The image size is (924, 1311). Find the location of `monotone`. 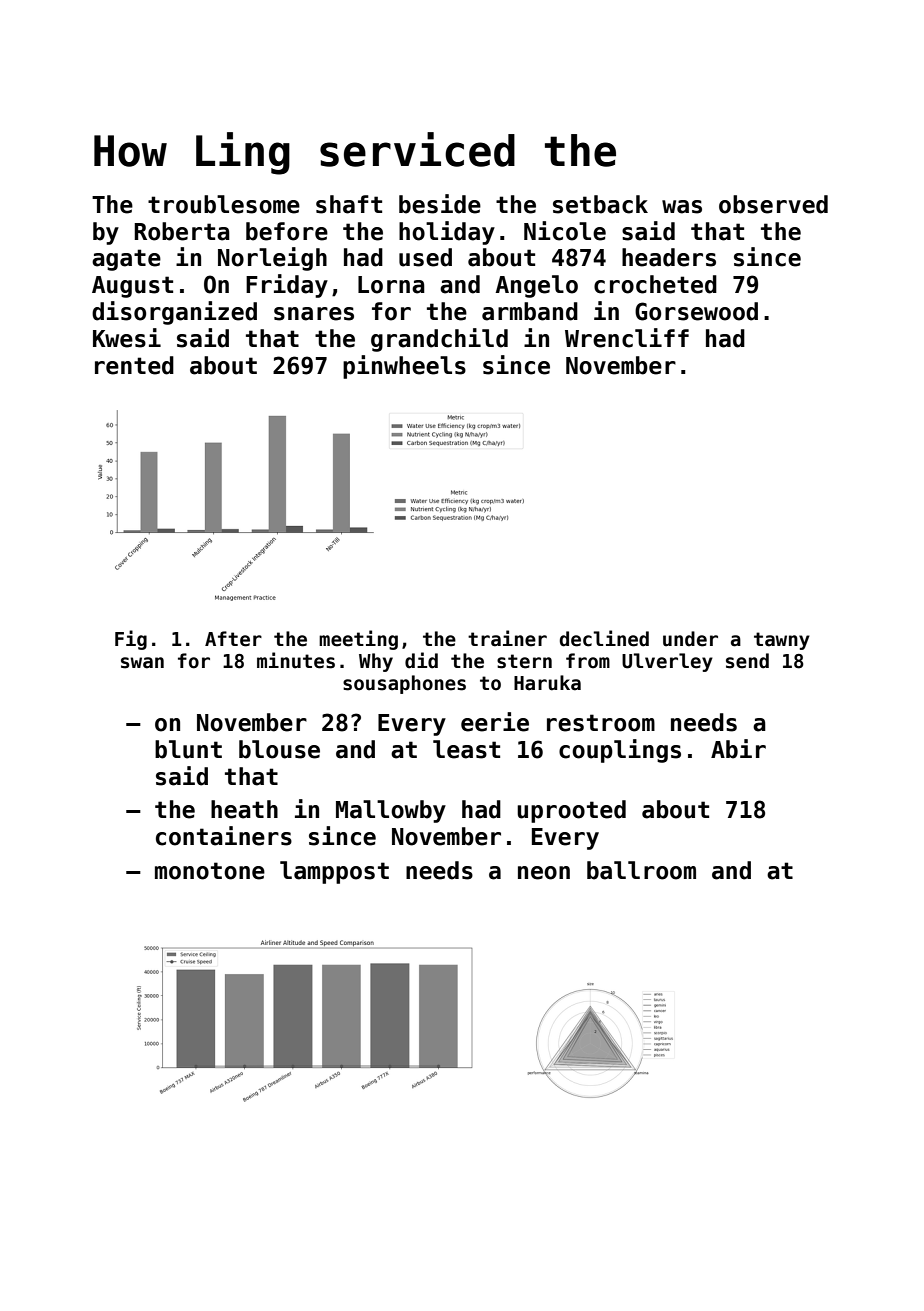

monotone is located at coordinates (210, 871).
